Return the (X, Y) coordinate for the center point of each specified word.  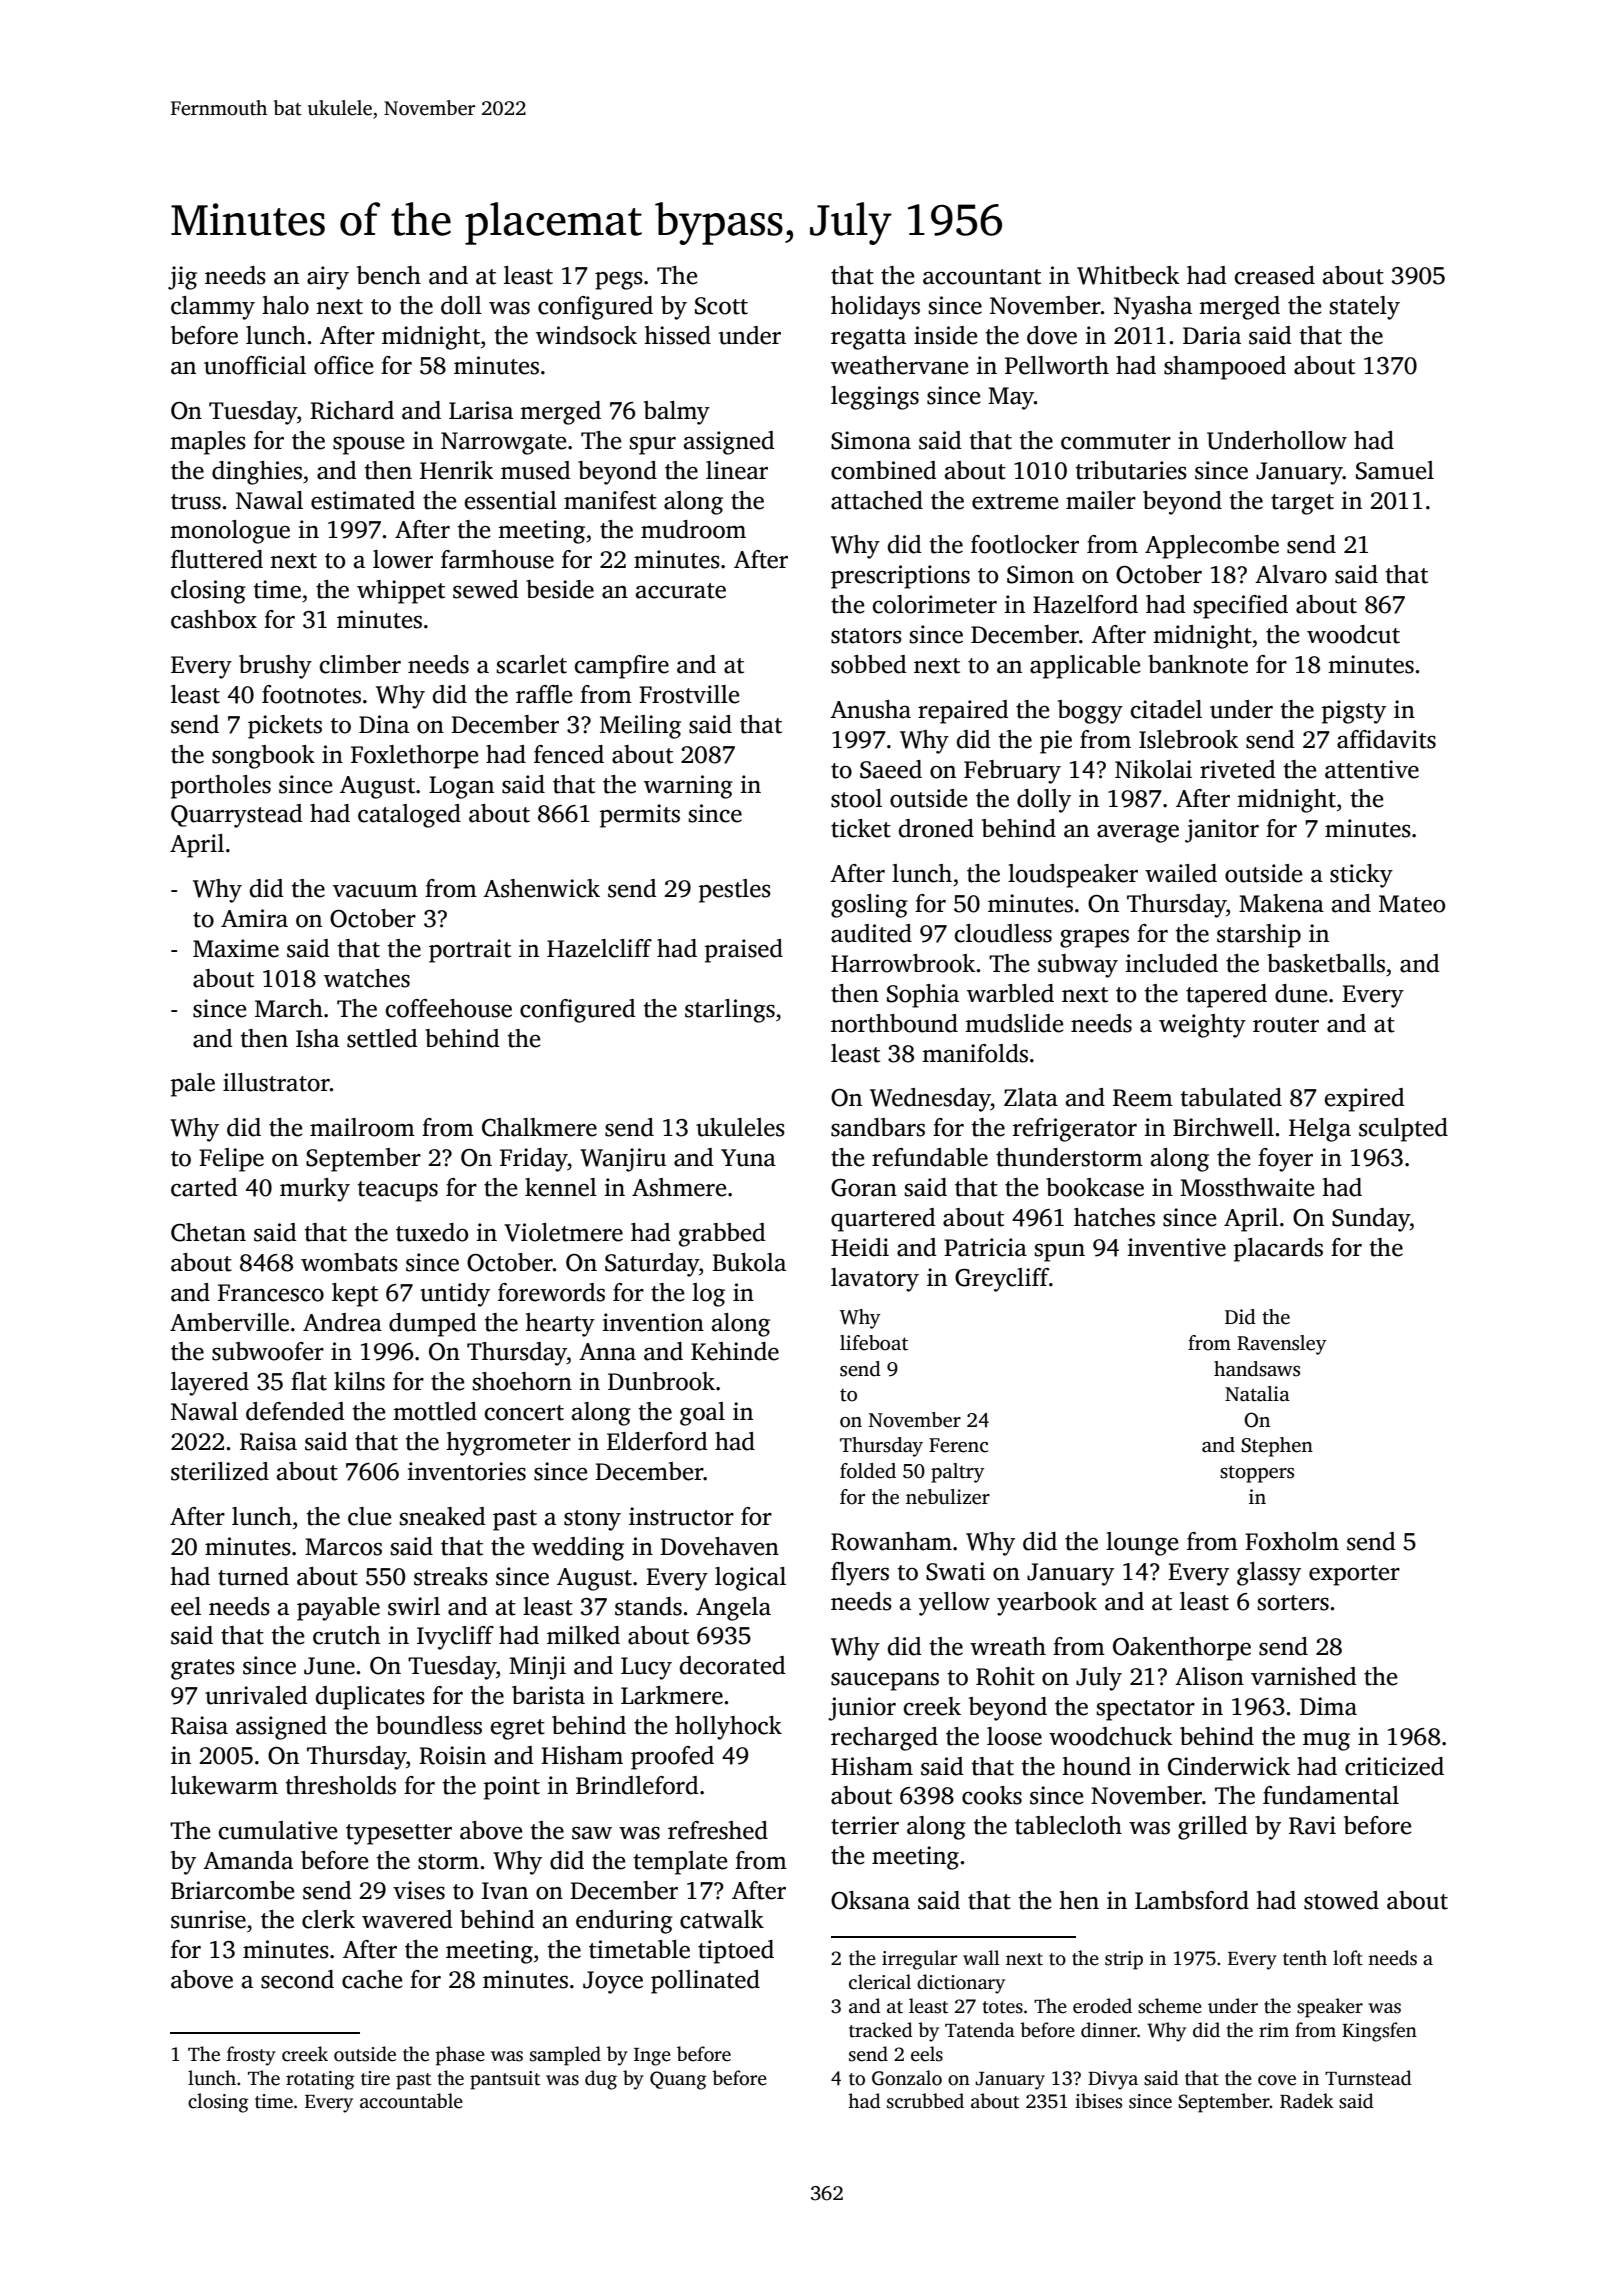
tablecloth (1068, 1825)
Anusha (870, 709)
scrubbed (925, 2101)
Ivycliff (455, 1638)
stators (866, 636)
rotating (320, 2080)
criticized (1394, 1766)
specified (1240, 607)
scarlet (531, 664)
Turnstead (1368, 2078)
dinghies (257, 473)
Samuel (1395, 470)
